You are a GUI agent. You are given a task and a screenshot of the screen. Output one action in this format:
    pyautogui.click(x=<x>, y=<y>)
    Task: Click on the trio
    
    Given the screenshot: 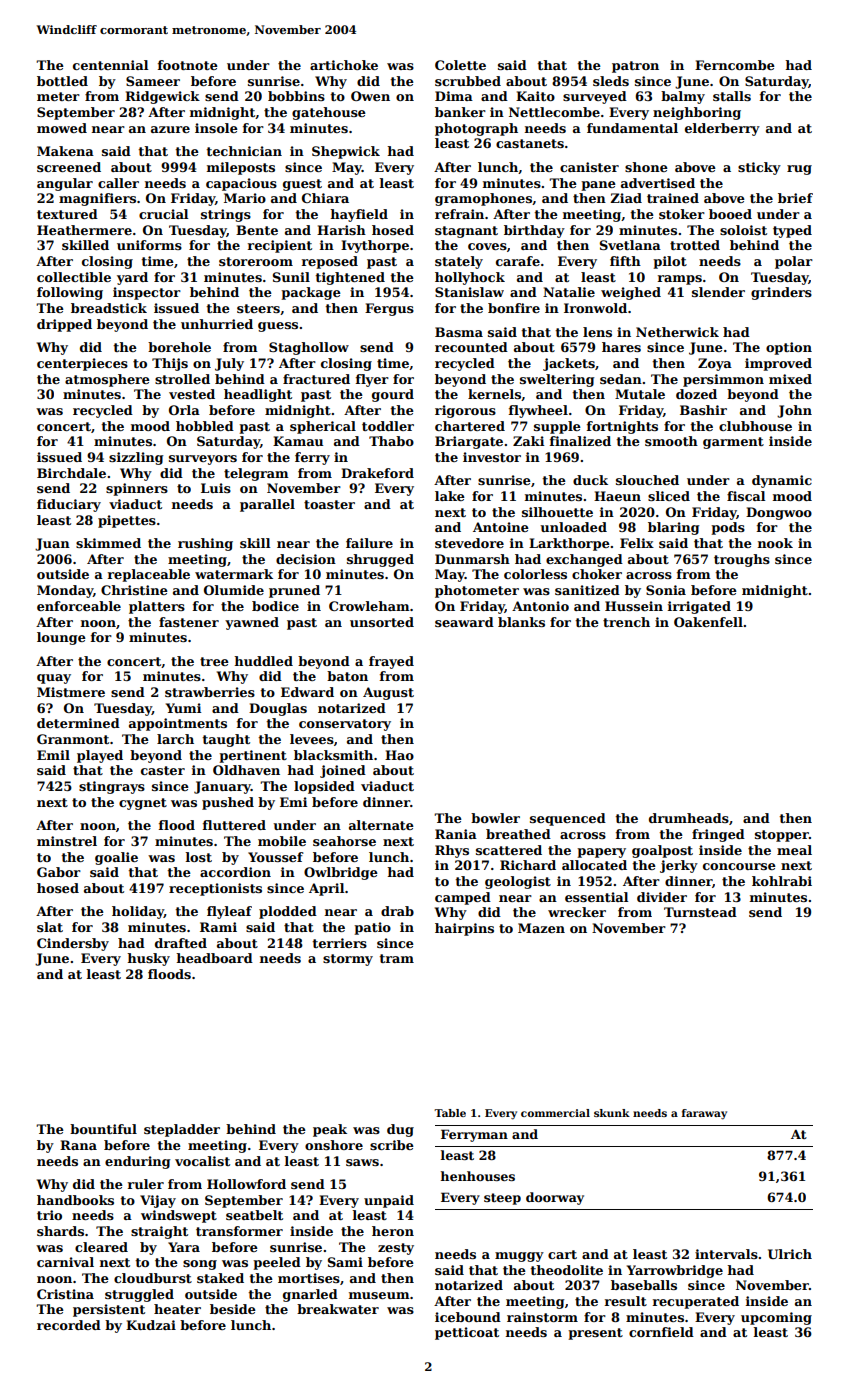 What is the action you would take?
    pyautogui.click(x=49, y=1215)
